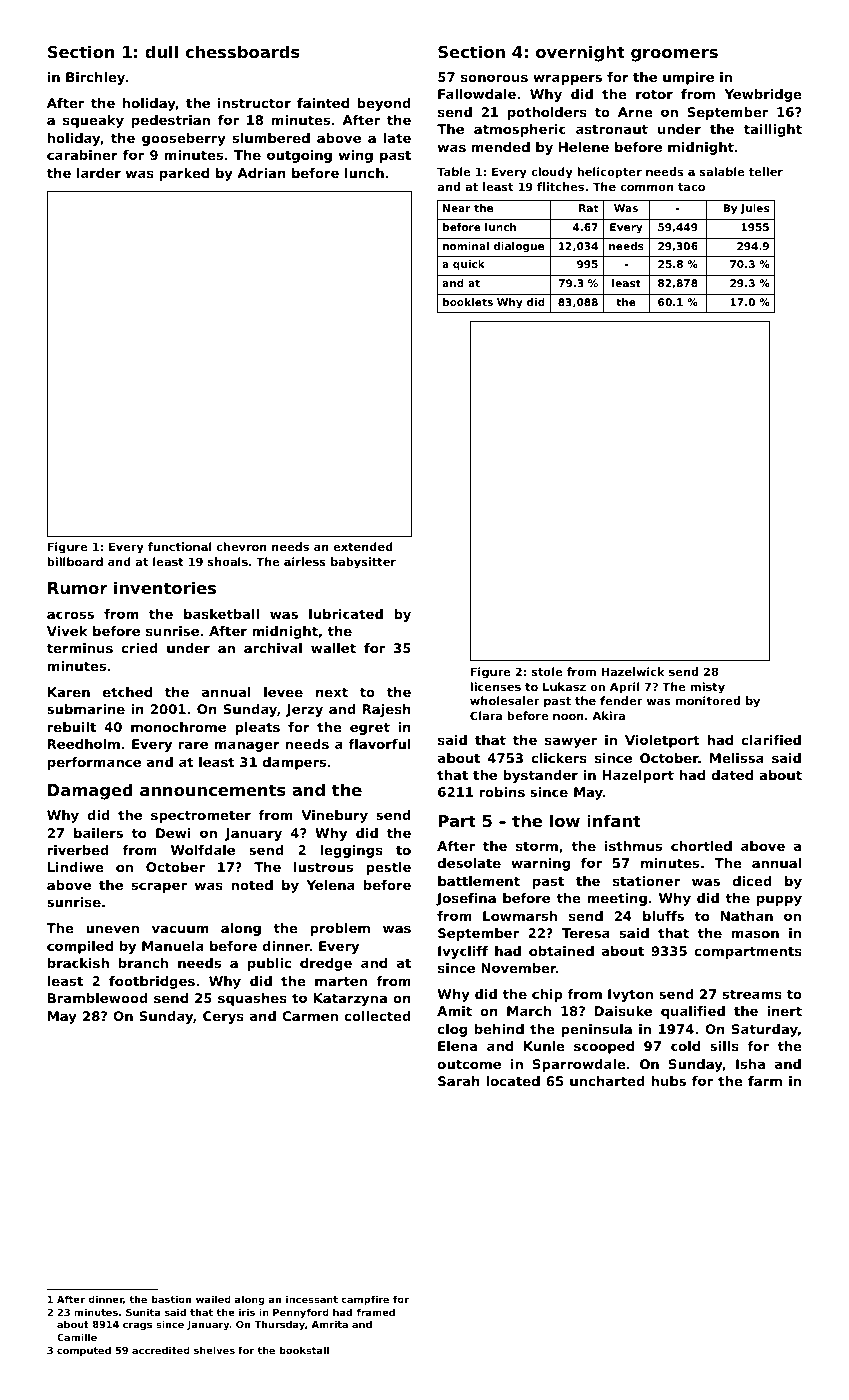 This document has width=849, height=1400. I want to click on sonorous, so click(494, 78).
